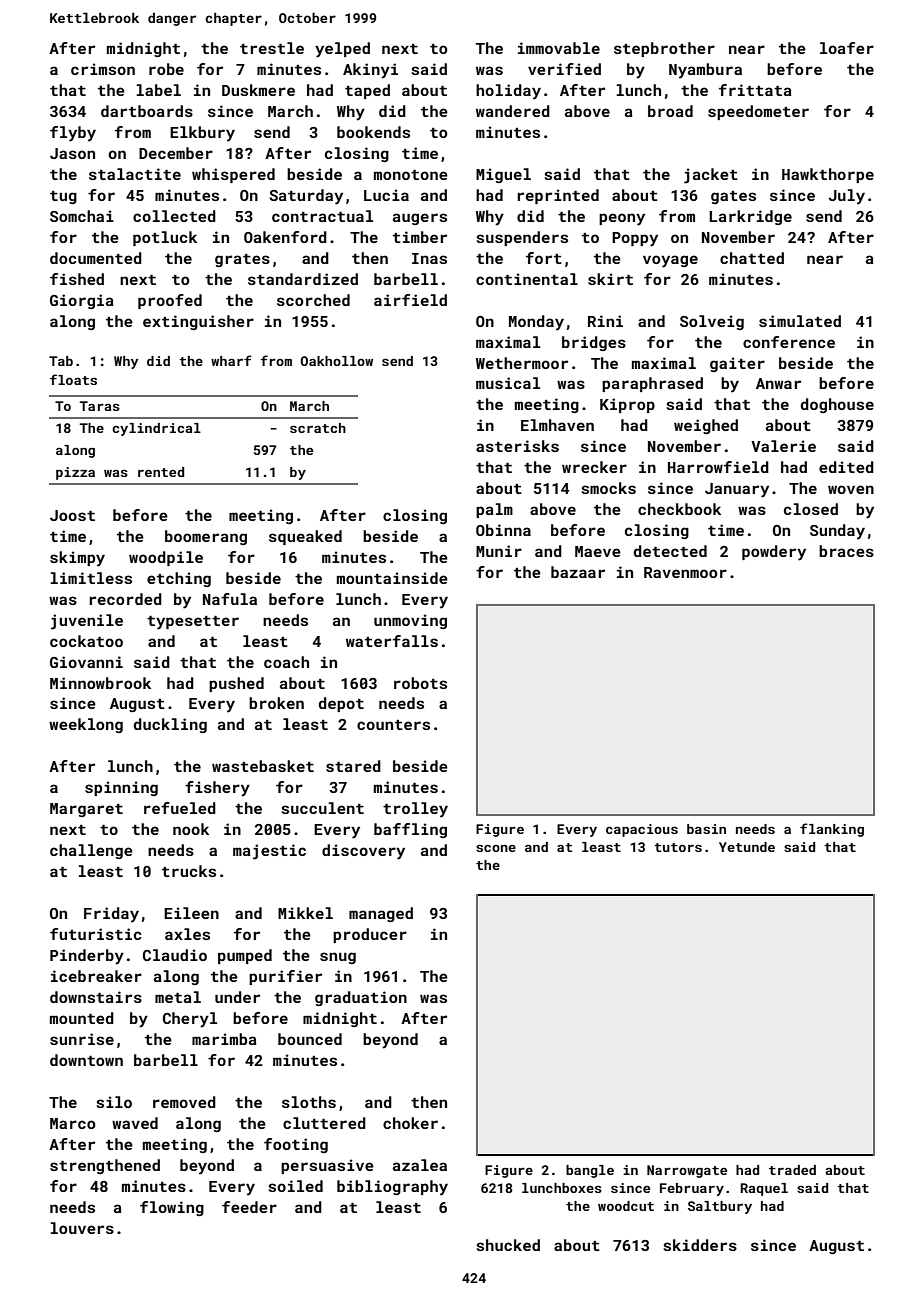  I want to click on extinguisher, so click(198, 322).
